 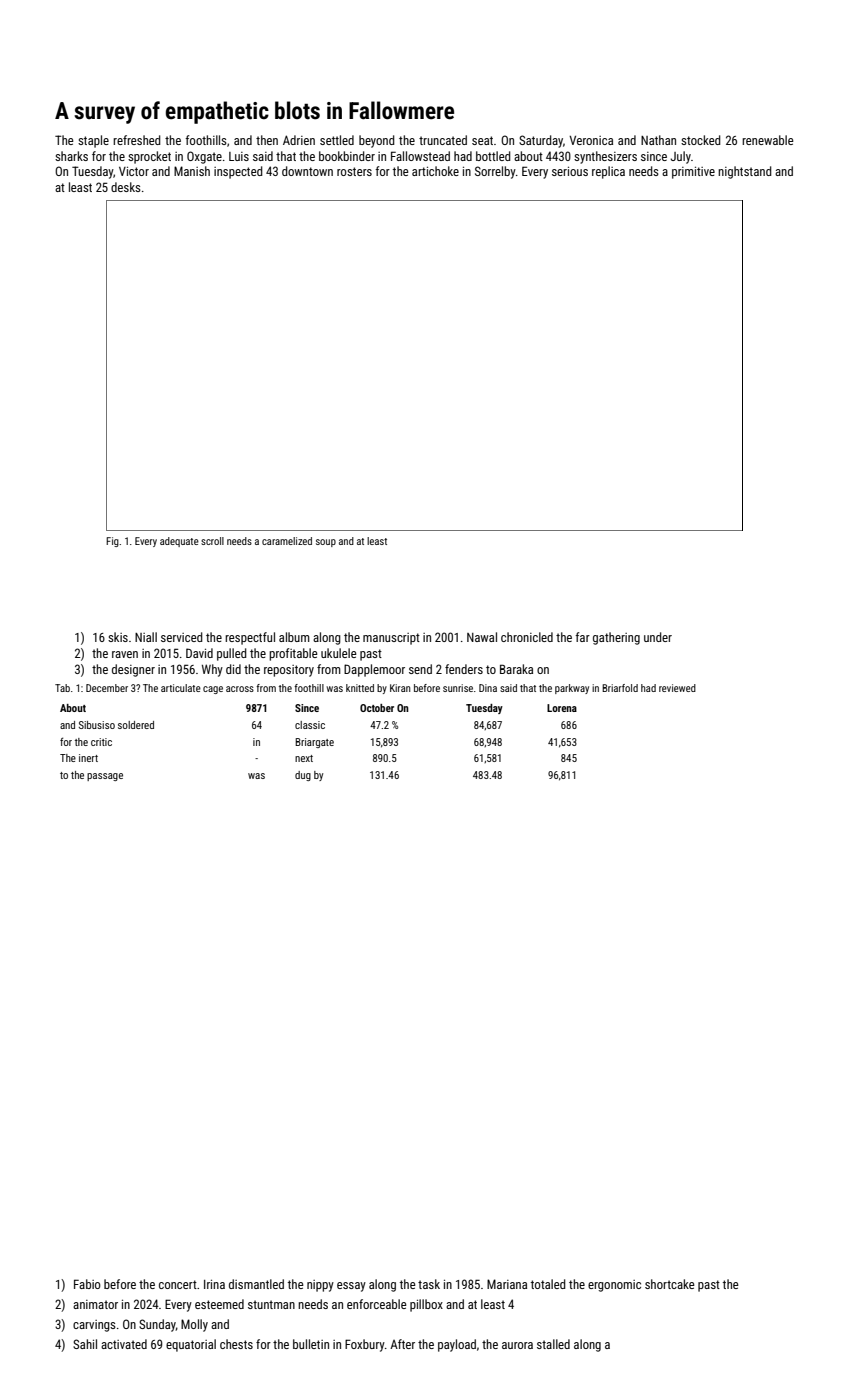 What do you see at coordinates (97, 725) in the screenshot?
I see `Sibusiso` at bounding box center [97, 725].
